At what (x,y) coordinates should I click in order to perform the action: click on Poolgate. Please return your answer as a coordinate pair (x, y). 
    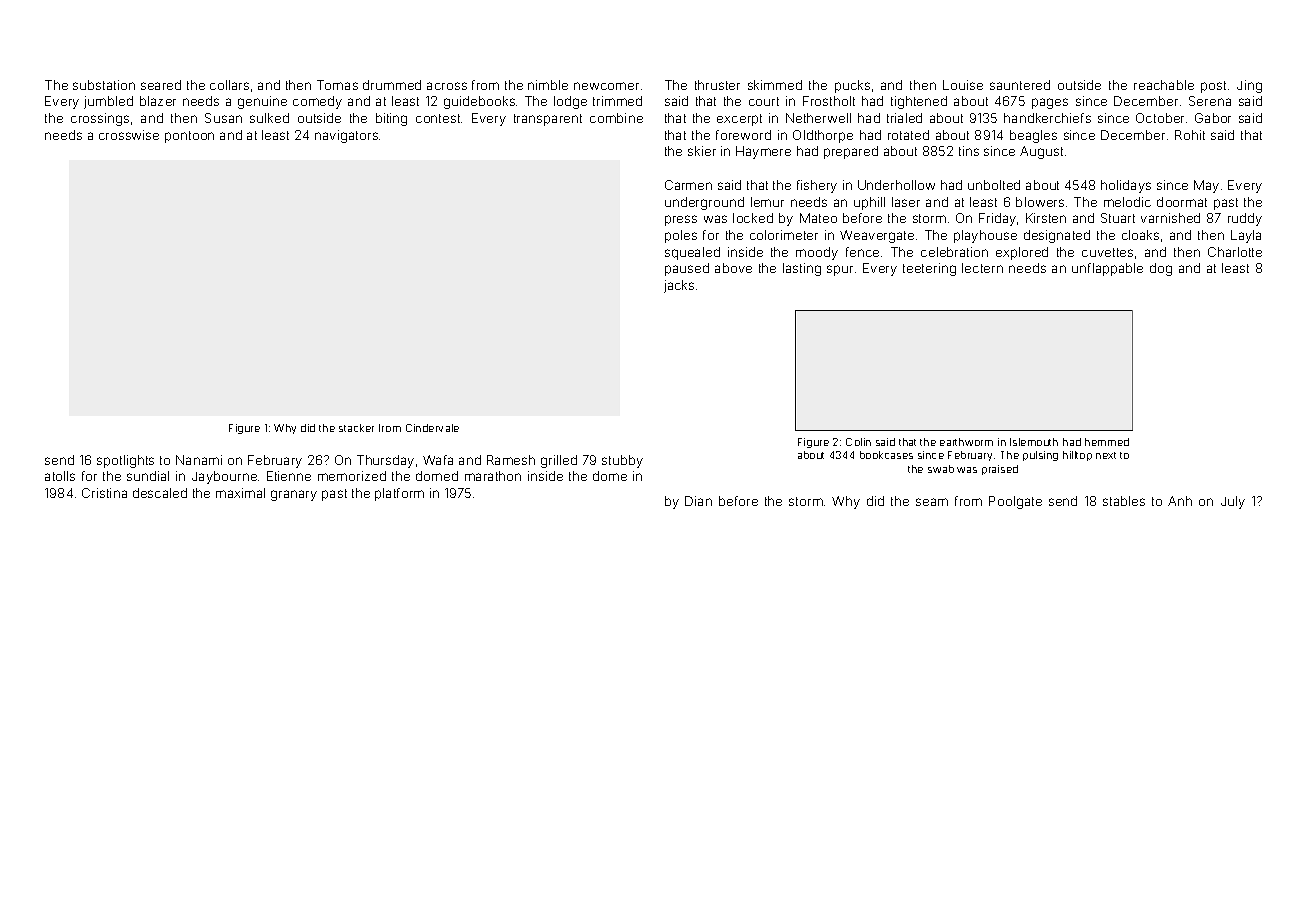
    Looking at the image, I should click on (1015, 502).
